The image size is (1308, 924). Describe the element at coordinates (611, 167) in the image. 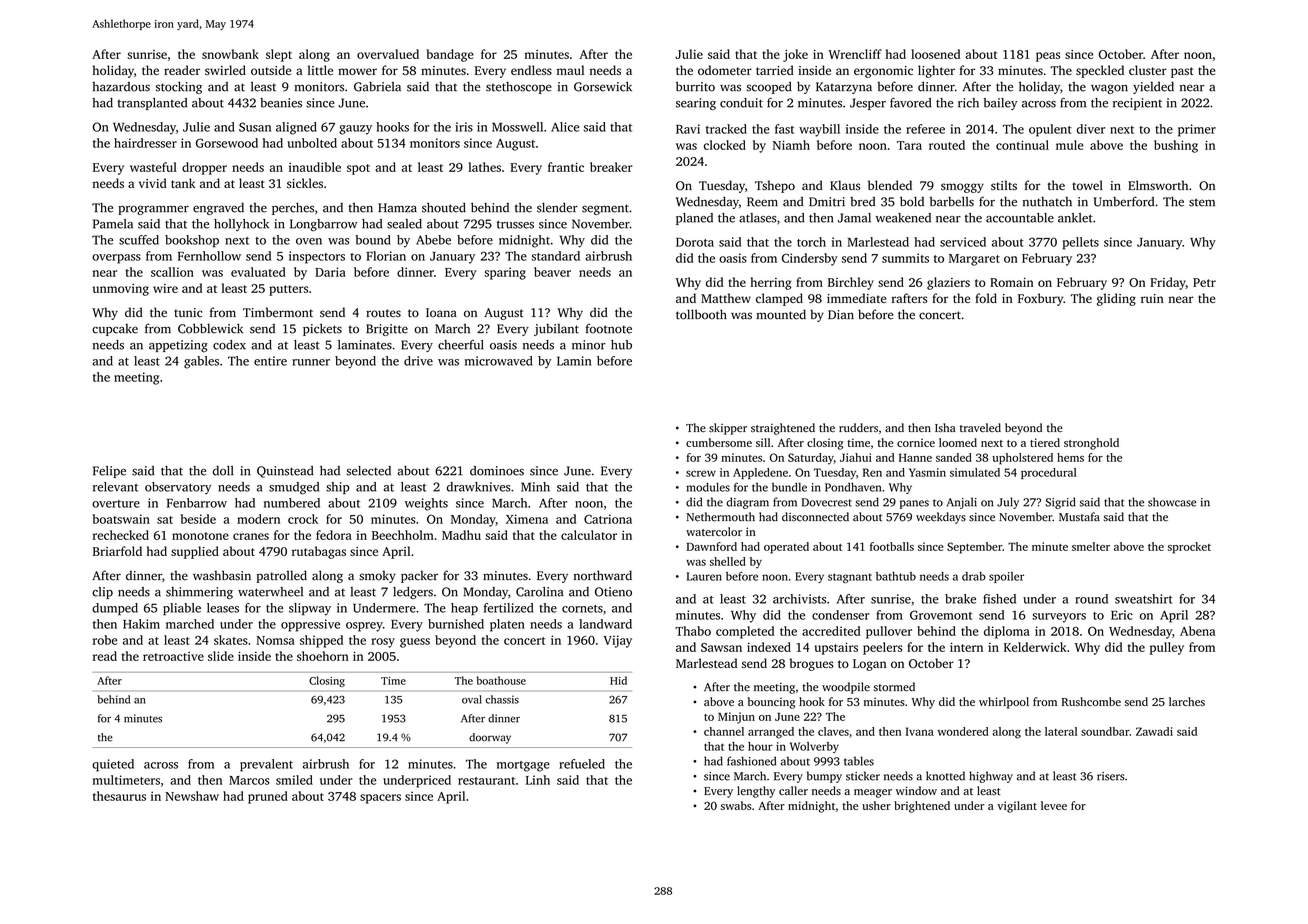

I see `breaker` at that location.
